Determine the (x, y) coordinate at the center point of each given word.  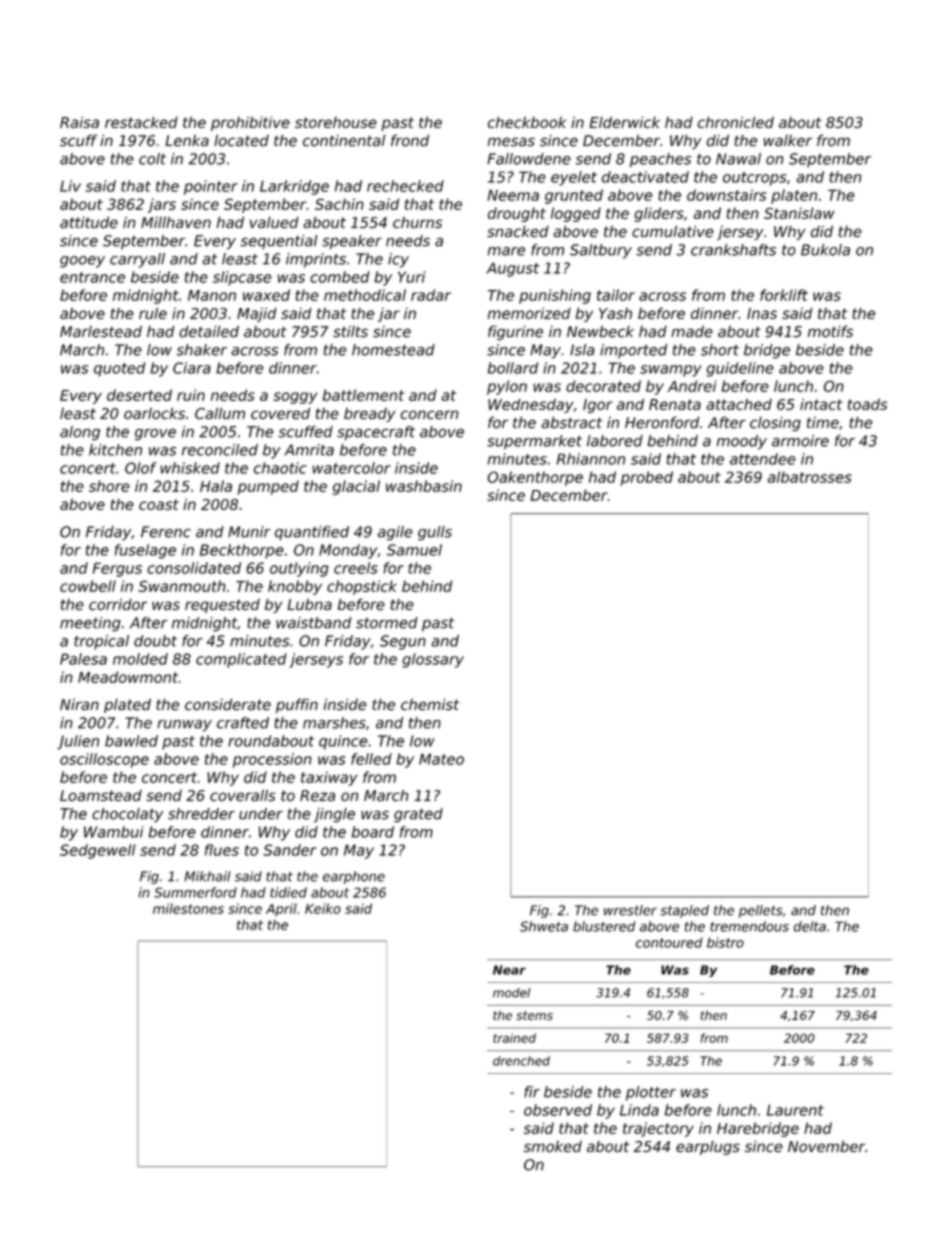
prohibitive (250, 123)
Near (509, 970)
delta (810, 926)
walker (788, 141)
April (281, 909)
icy (398, 260)
